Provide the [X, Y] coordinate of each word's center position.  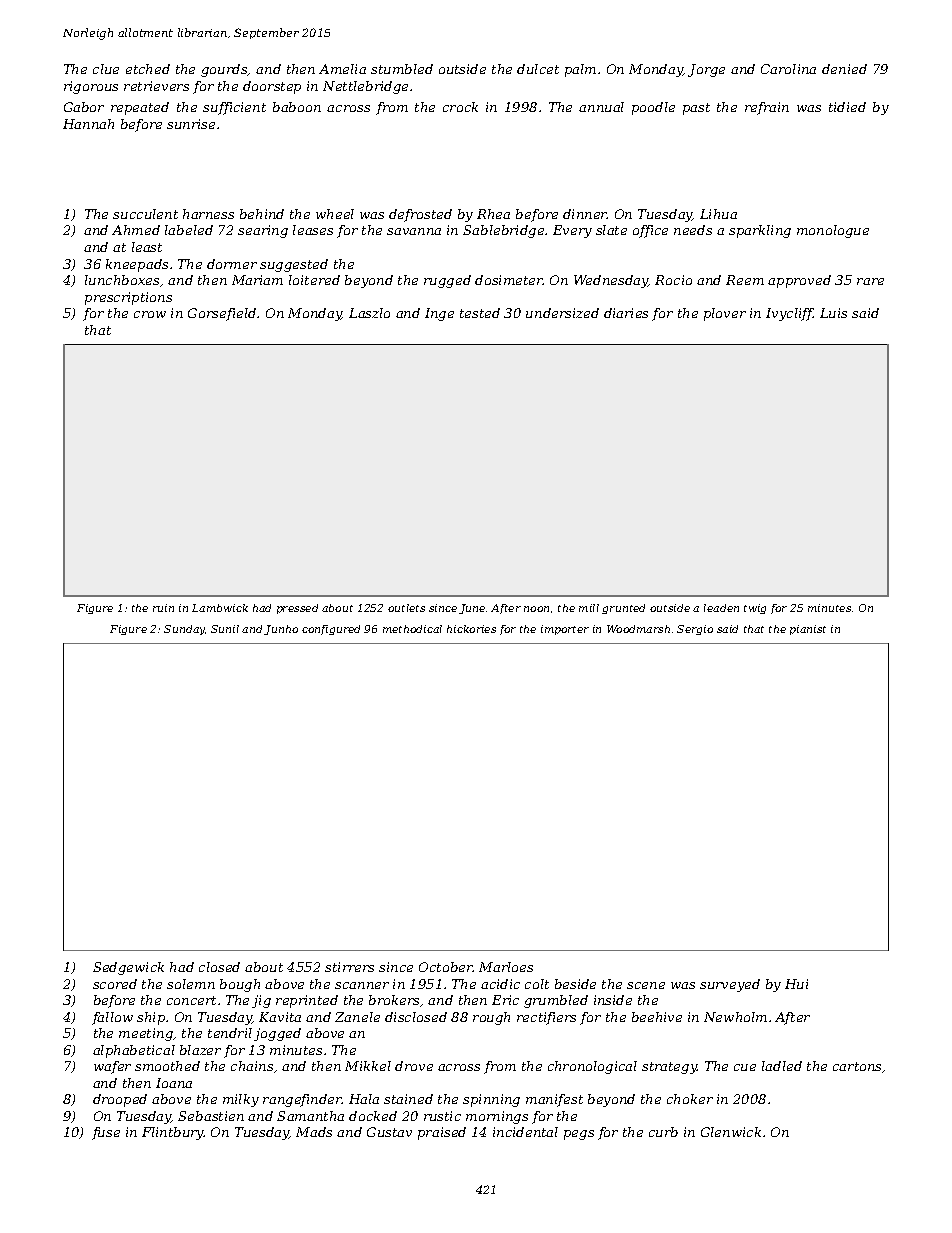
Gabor [84, 107]
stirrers [349, 967]
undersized [562, 313]
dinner [585, 214]
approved [799, 281]
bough [240, 985]
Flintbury [173, 1133]
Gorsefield [222, 314]
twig [755, 609]
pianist [808, 630]
